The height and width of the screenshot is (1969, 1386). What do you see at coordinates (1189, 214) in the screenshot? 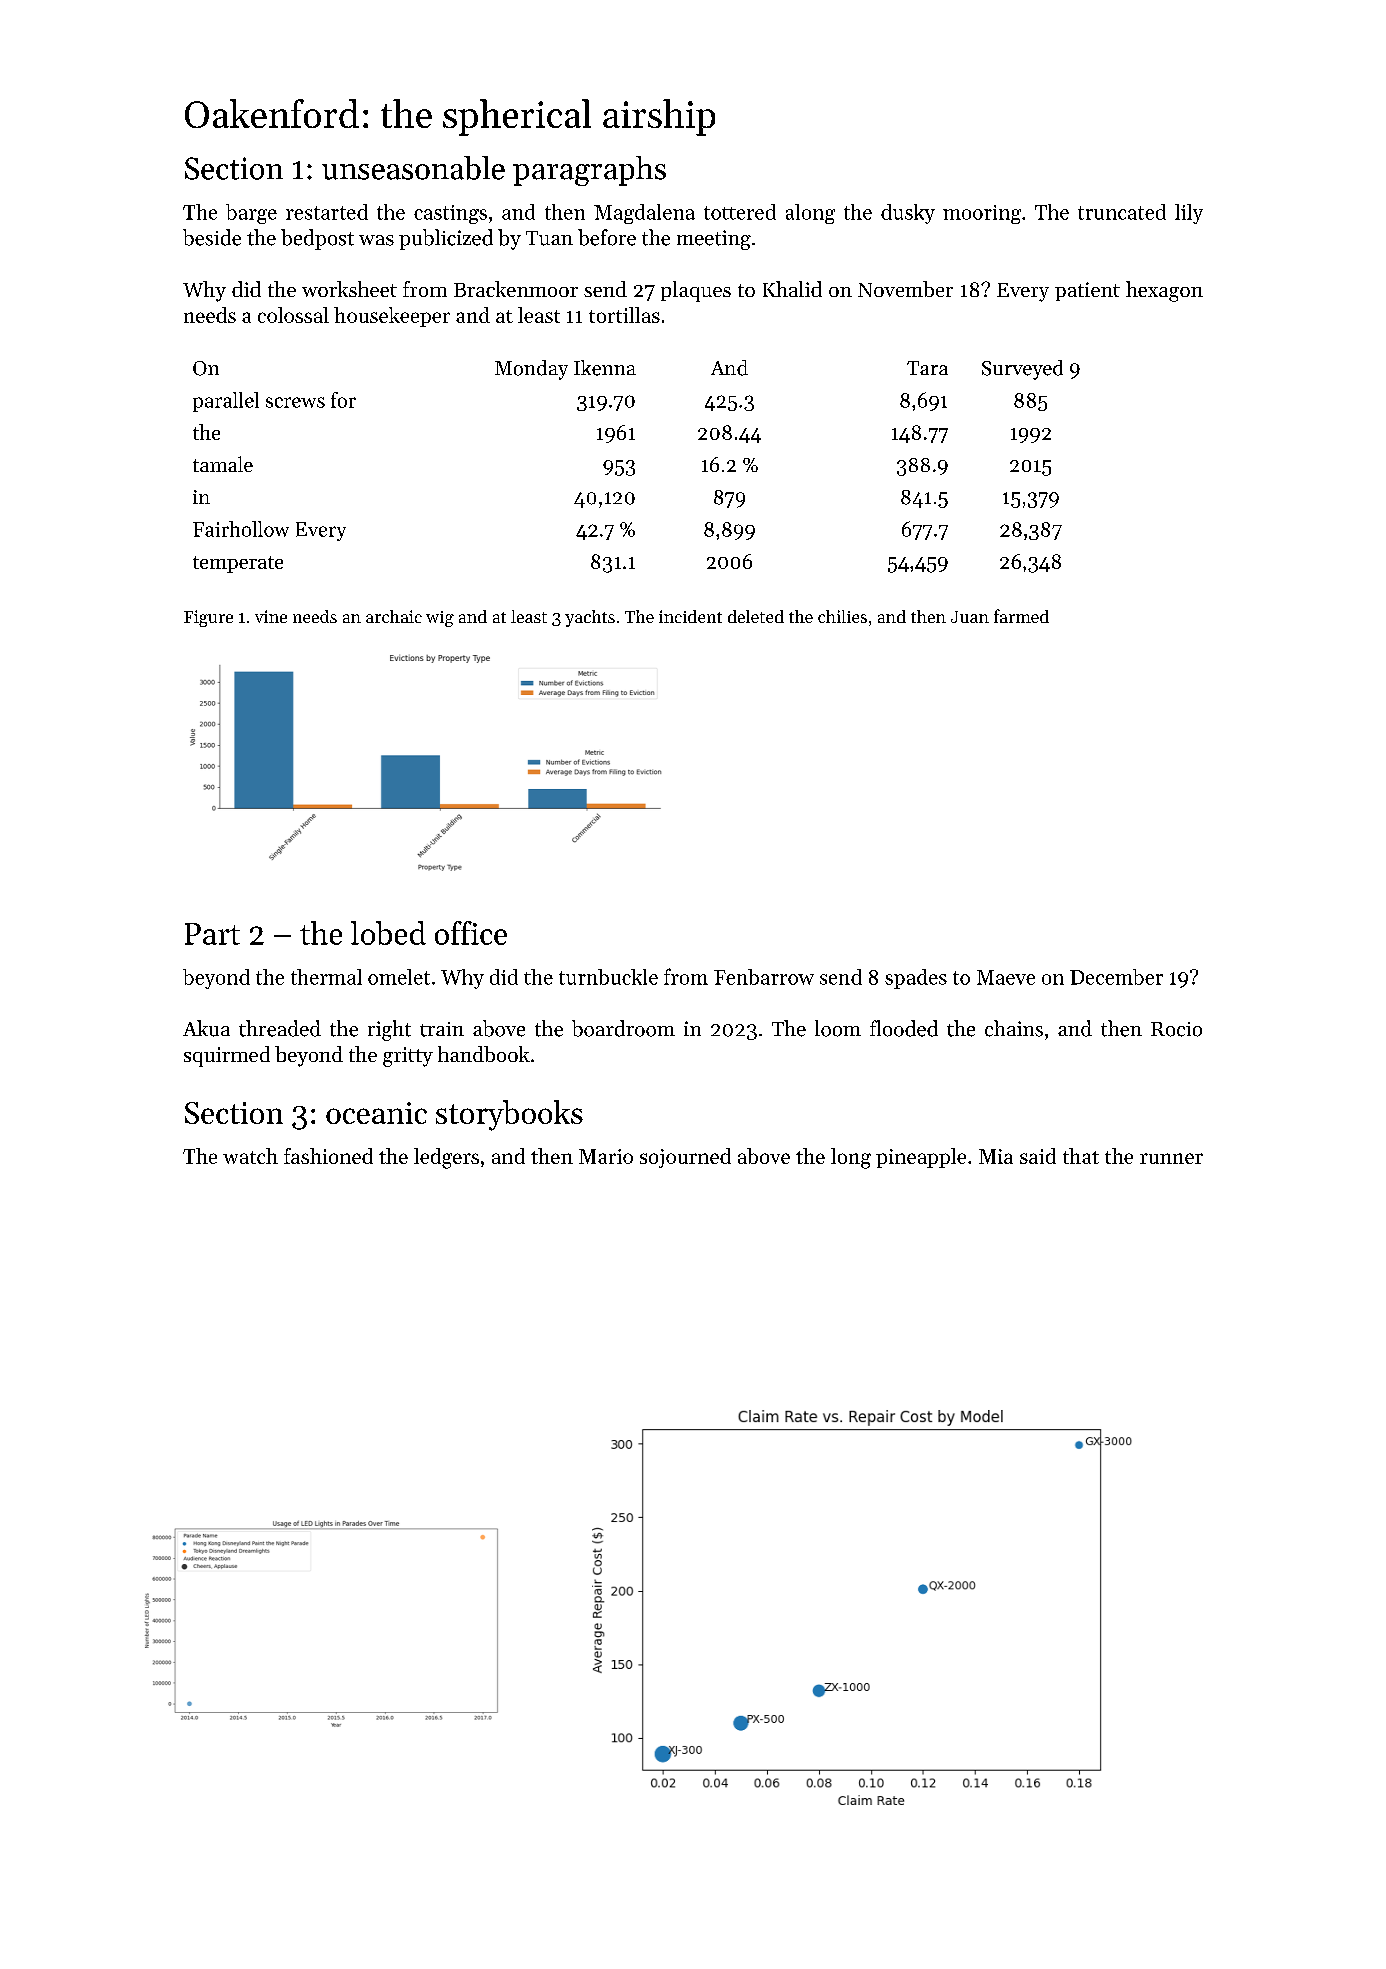
I see `lily` at bounding box center [1189, 214].
